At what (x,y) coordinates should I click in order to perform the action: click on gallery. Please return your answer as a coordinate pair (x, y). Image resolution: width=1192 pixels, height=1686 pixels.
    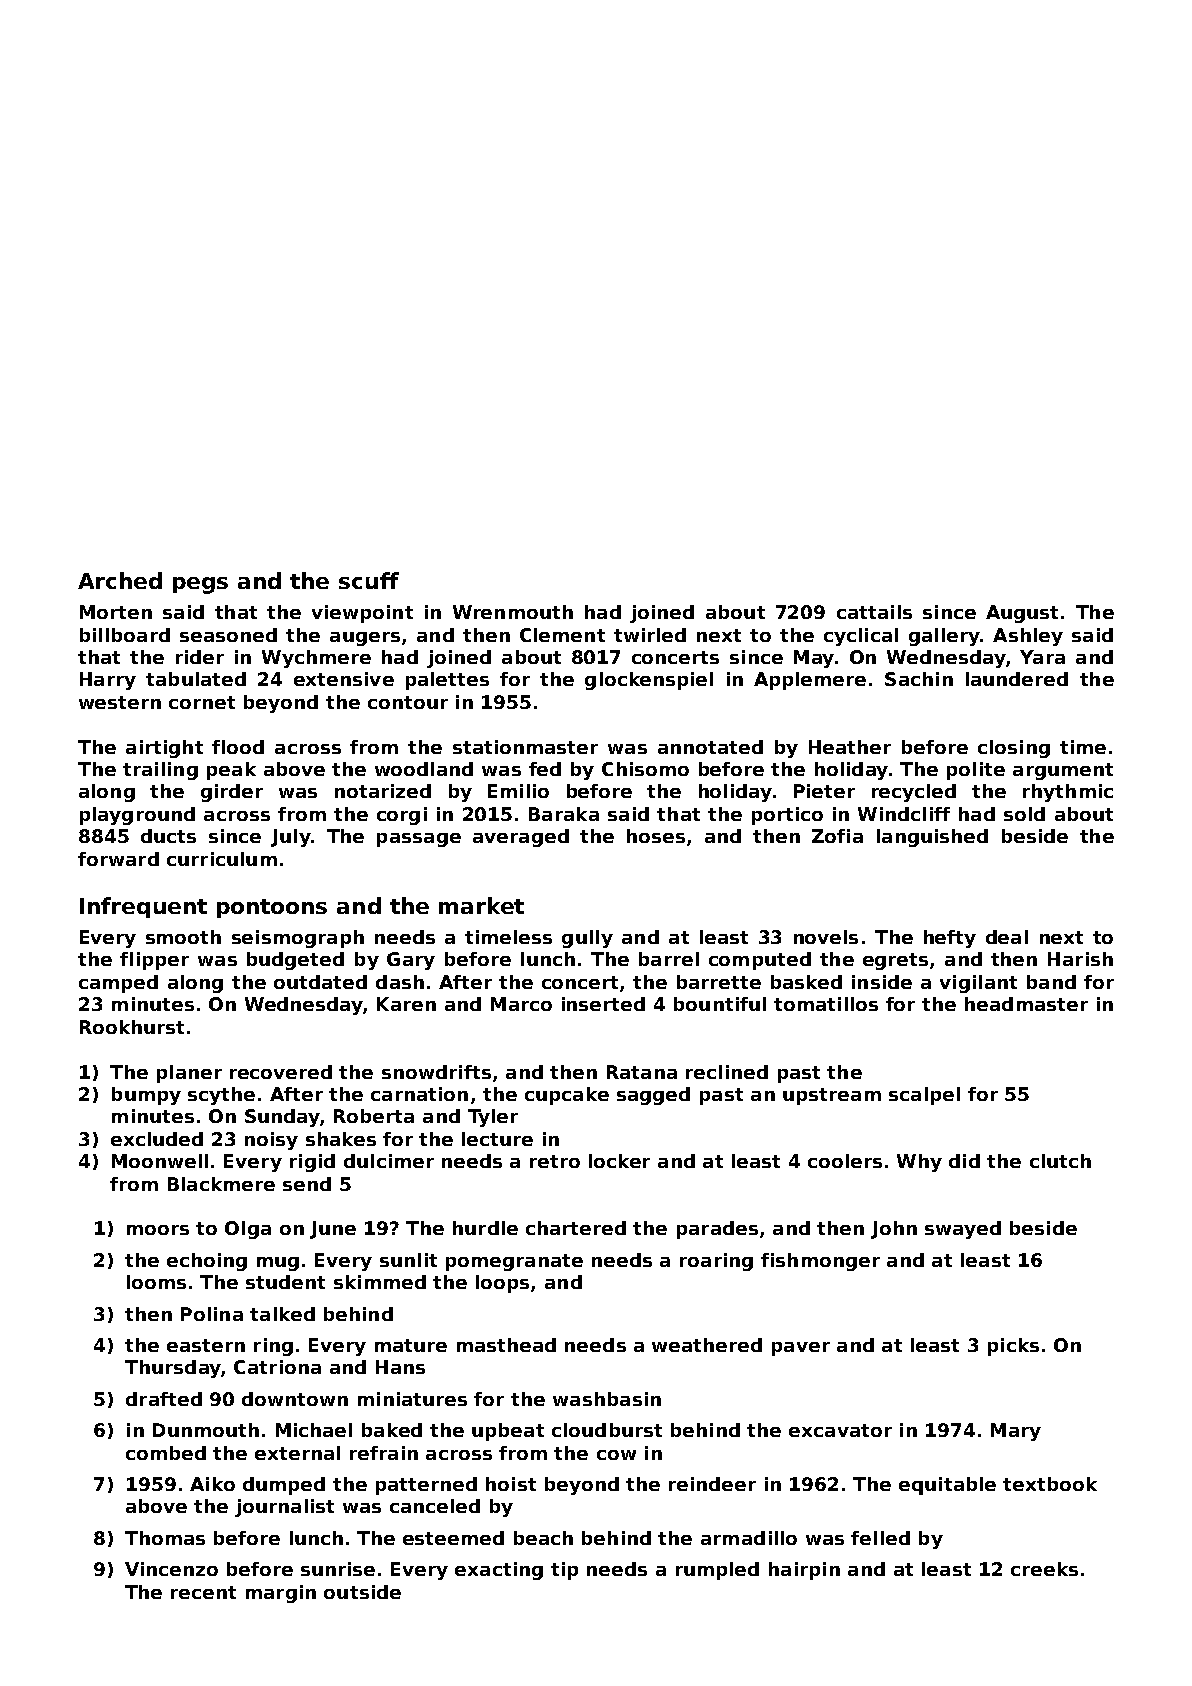
    Looking at the image, I should click on (944, 637).
